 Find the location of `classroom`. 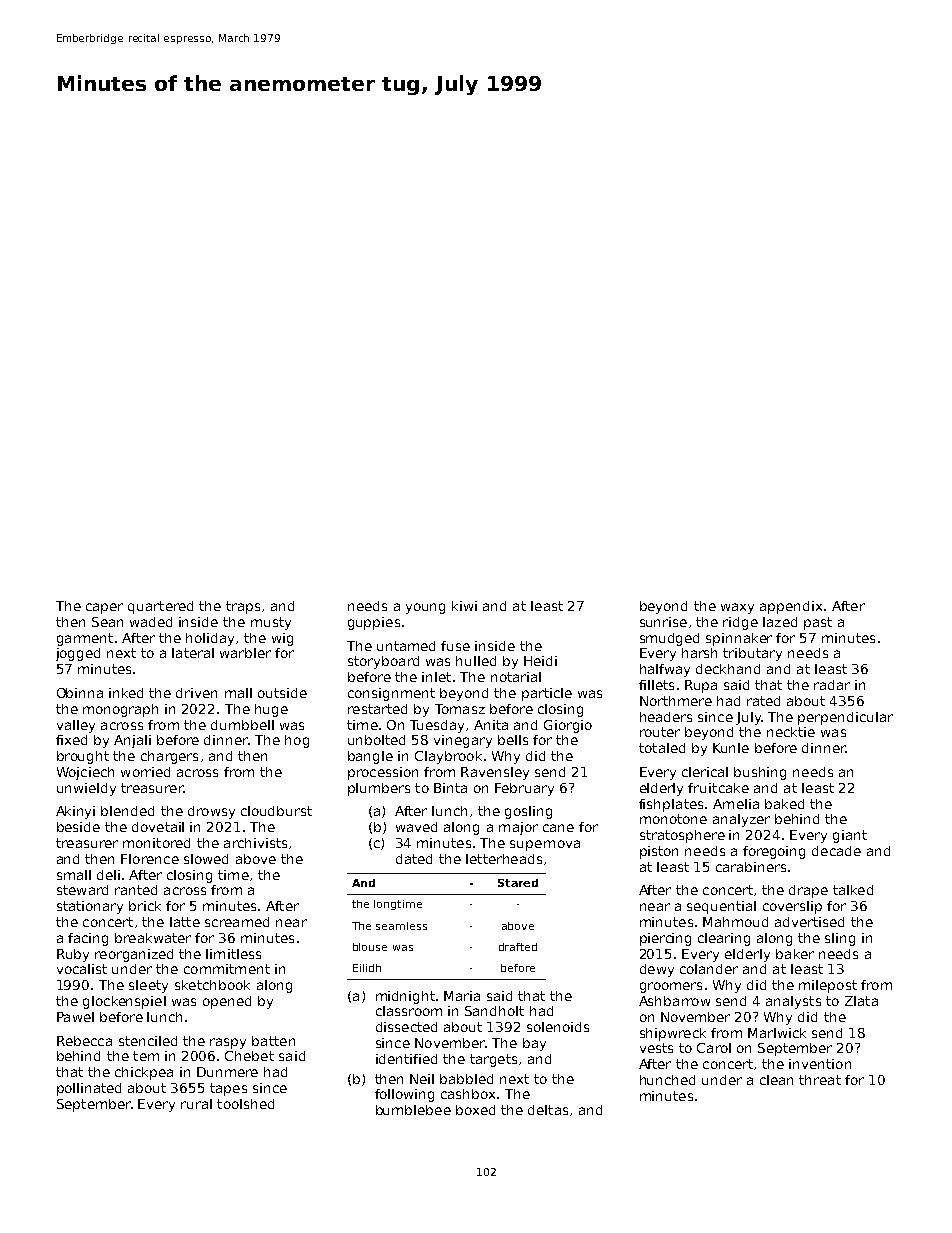

classroom is located at coordinates (409, 1011).
